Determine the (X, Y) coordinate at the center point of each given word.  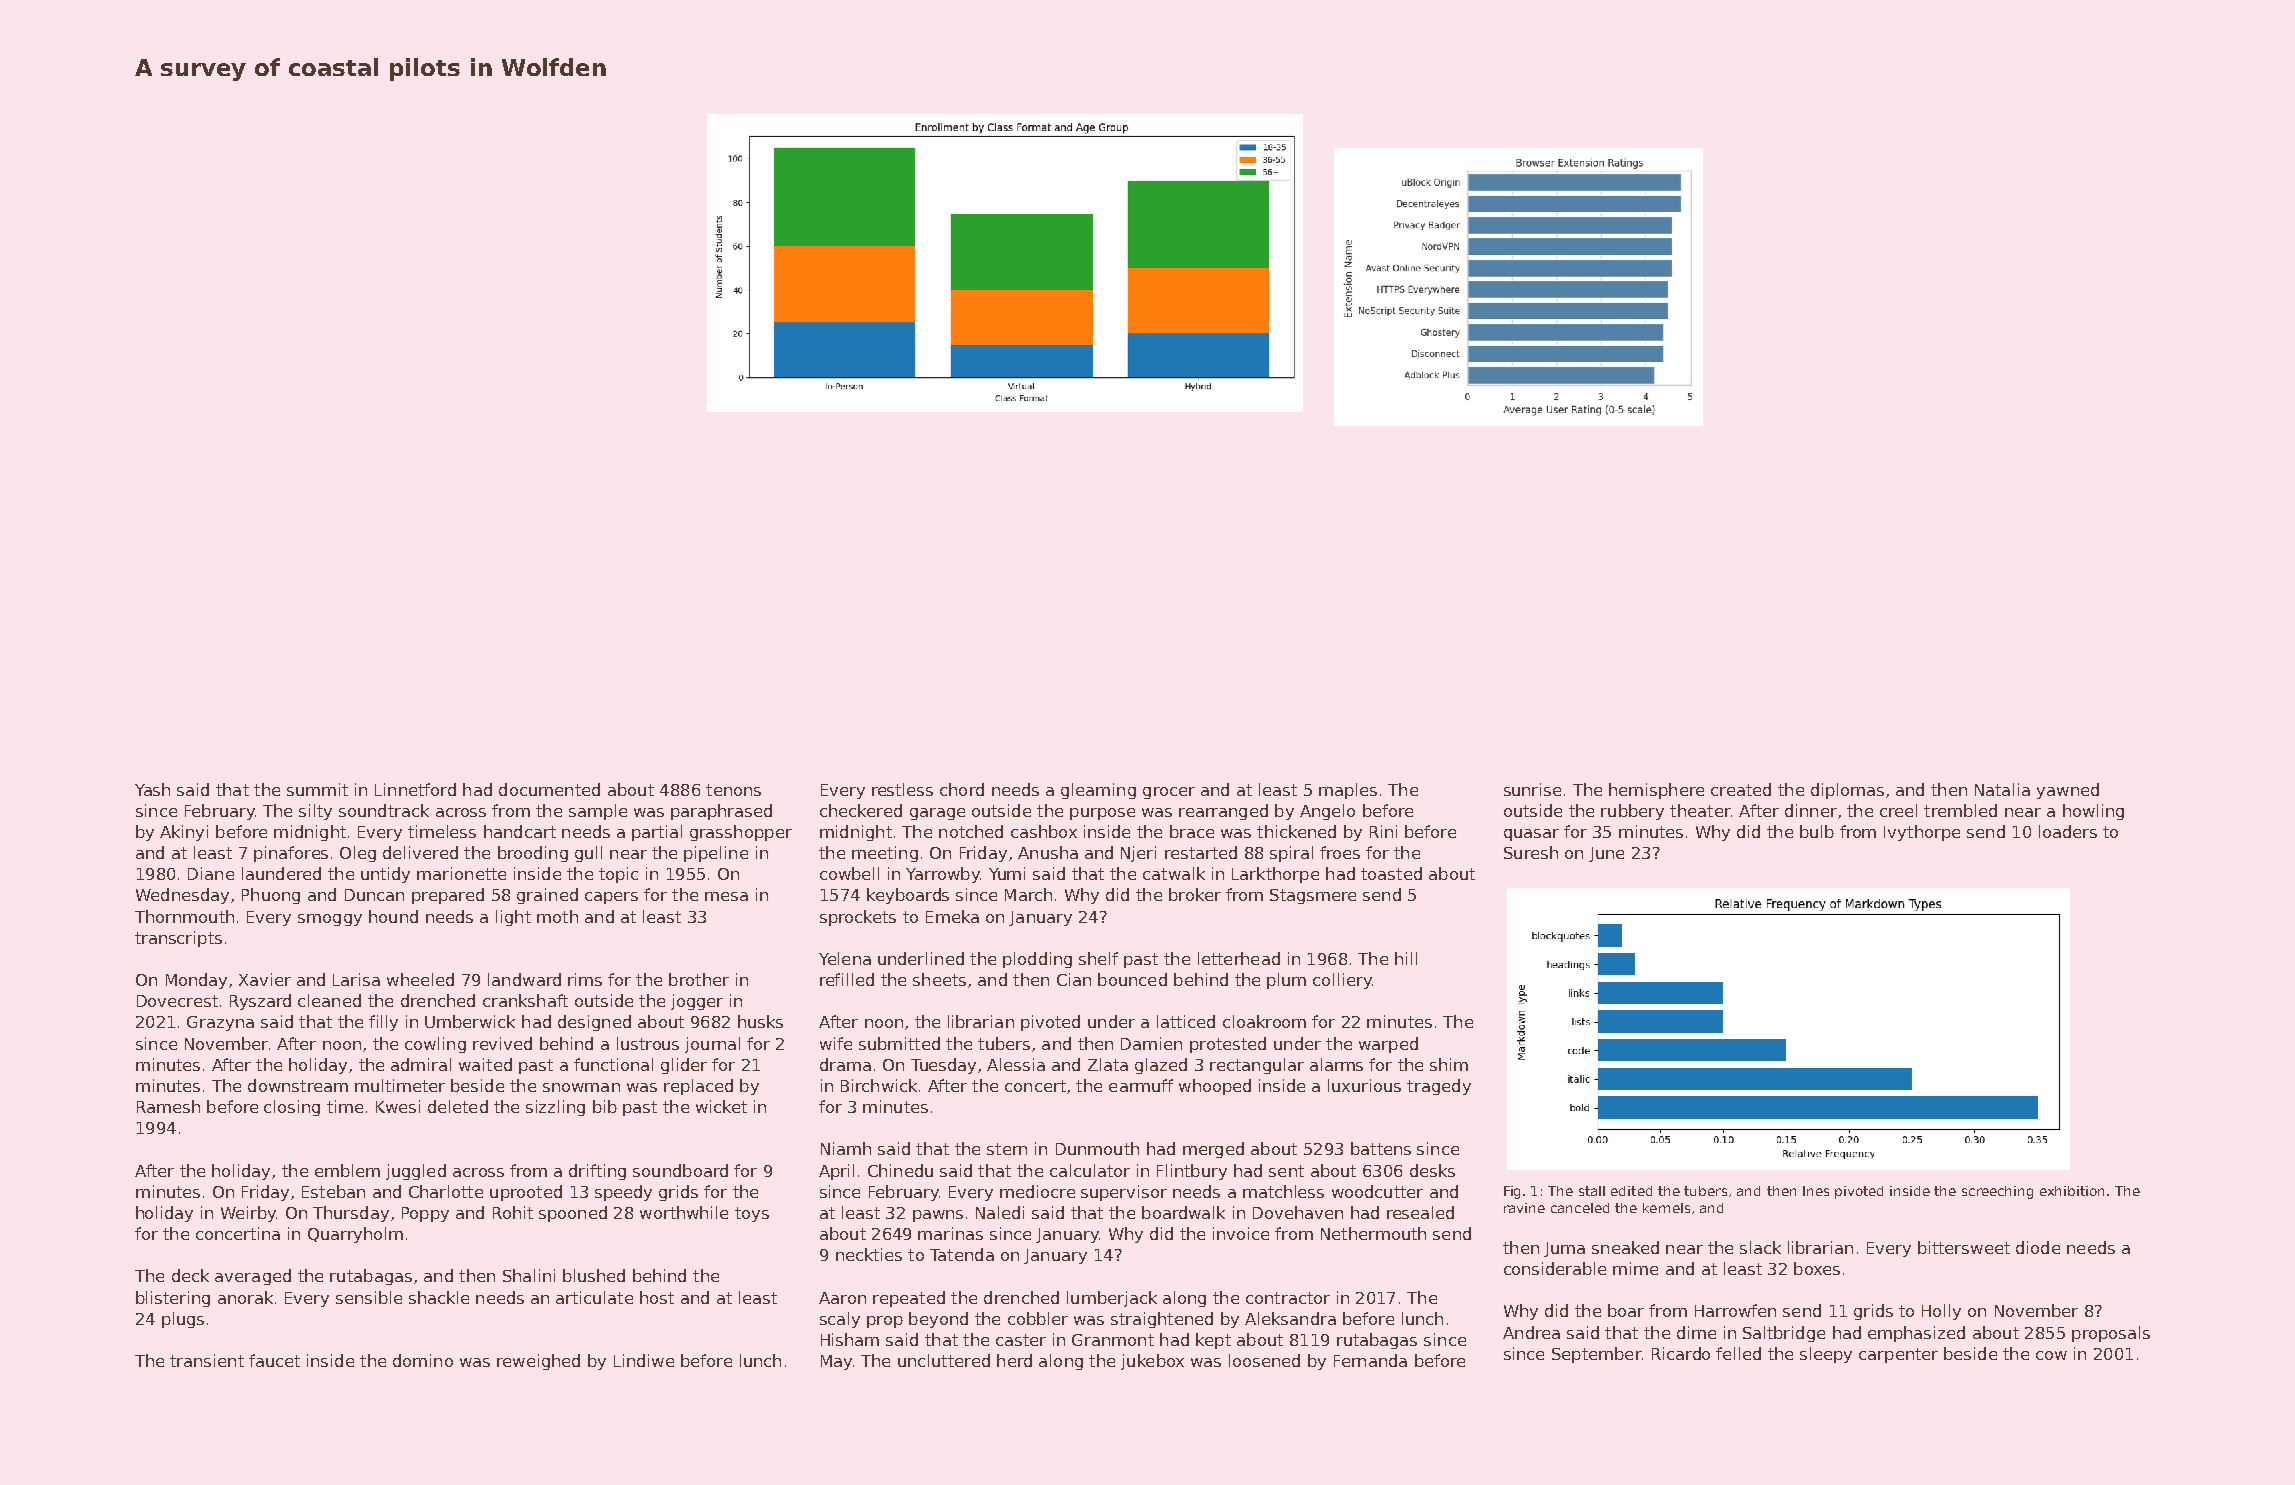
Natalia (2002, 789)
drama (845, 1064)
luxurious (1364, 1085)
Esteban (333, 1191)
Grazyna (220, 1023)
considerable (1555, 1268)
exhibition (2072, 1191)
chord (962, 789)
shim (1449, 1064)
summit (317, 789)
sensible (369, 1297)
